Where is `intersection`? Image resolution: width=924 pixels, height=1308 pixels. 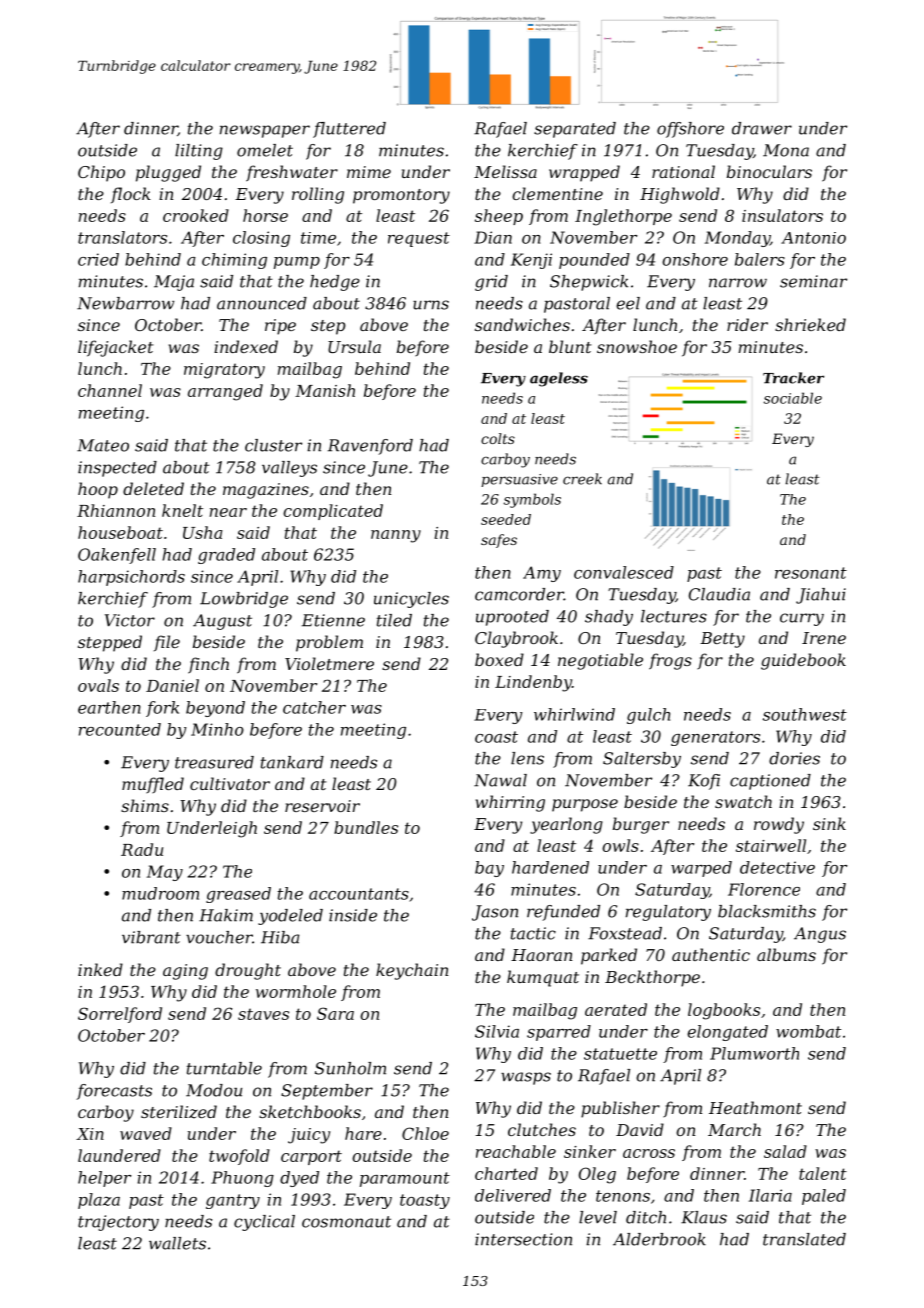 intersection is located at coordinates (523, 1239).
